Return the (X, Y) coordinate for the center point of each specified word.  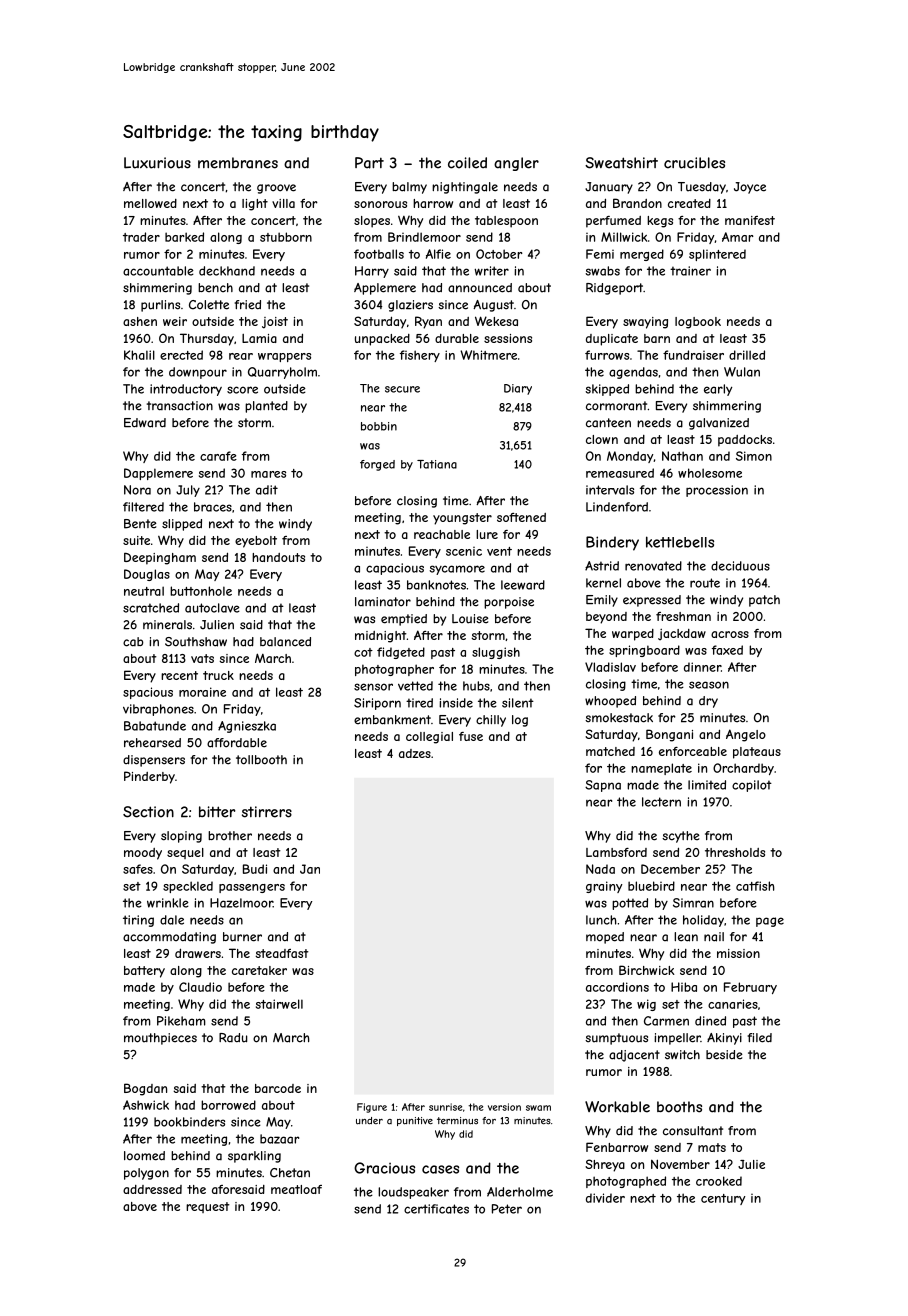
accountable (158, 271)
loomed (144, 1156)
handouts (278, 557)
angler (516, 164)
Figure (372, 1108)
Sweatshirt (621, 163)
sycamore (457, 570)
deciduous (740, 566)
